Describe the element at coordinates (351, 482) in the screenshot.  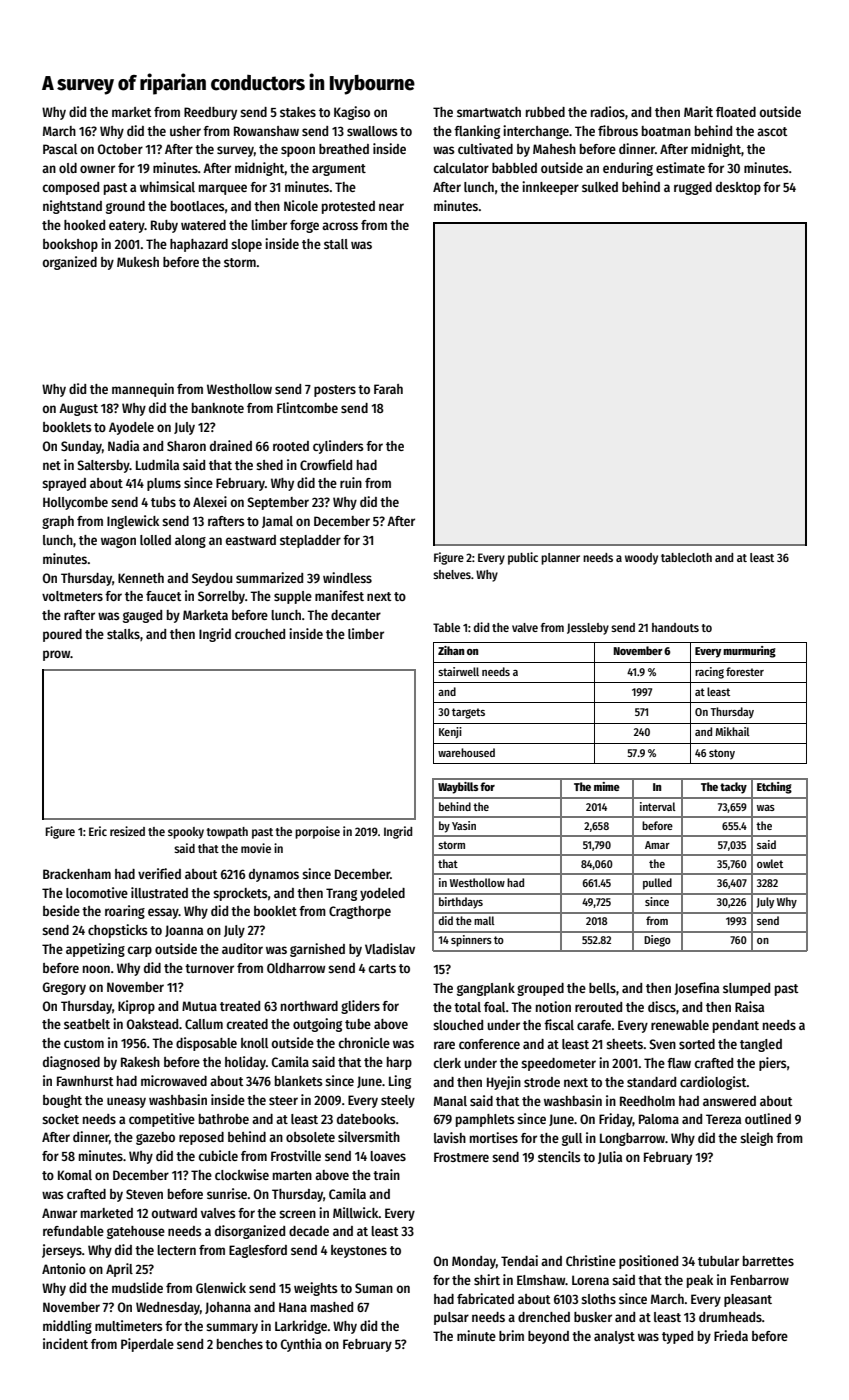
I see `ruin` at that location.
